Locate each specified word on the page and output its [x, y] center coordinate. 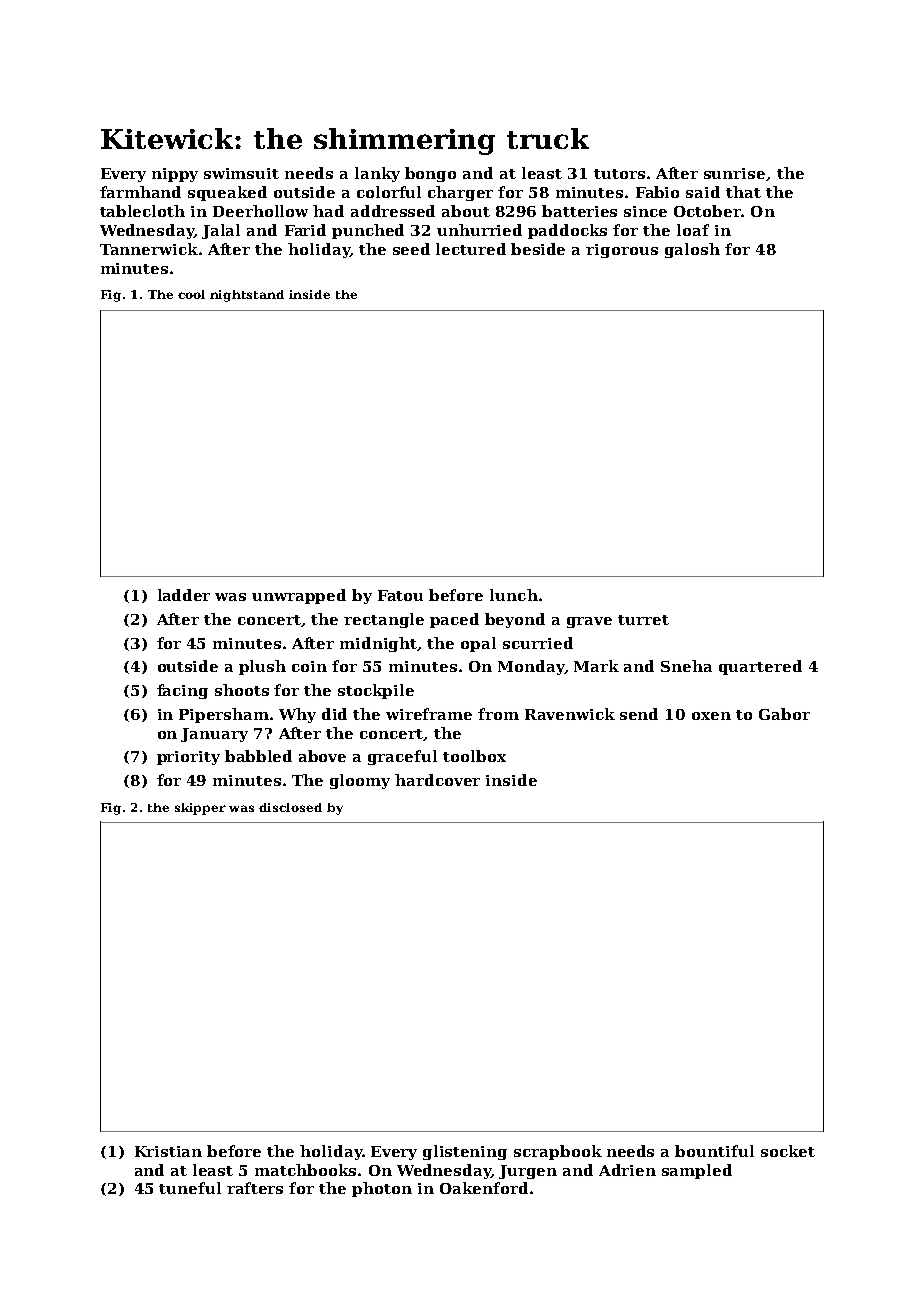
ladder [184, 595]
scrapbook [558, 1152]
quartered [760, 667]
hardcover [437, 780]
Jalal [221, 231]
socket [788, 1151]
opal [478, 644]
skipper [200, 809]
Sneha [686, 666]
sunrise [734, 173]
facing [182, 691]
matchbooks [305, 1170]
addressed [393, 211]
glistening [465, 1152]
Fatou [400, 595]
